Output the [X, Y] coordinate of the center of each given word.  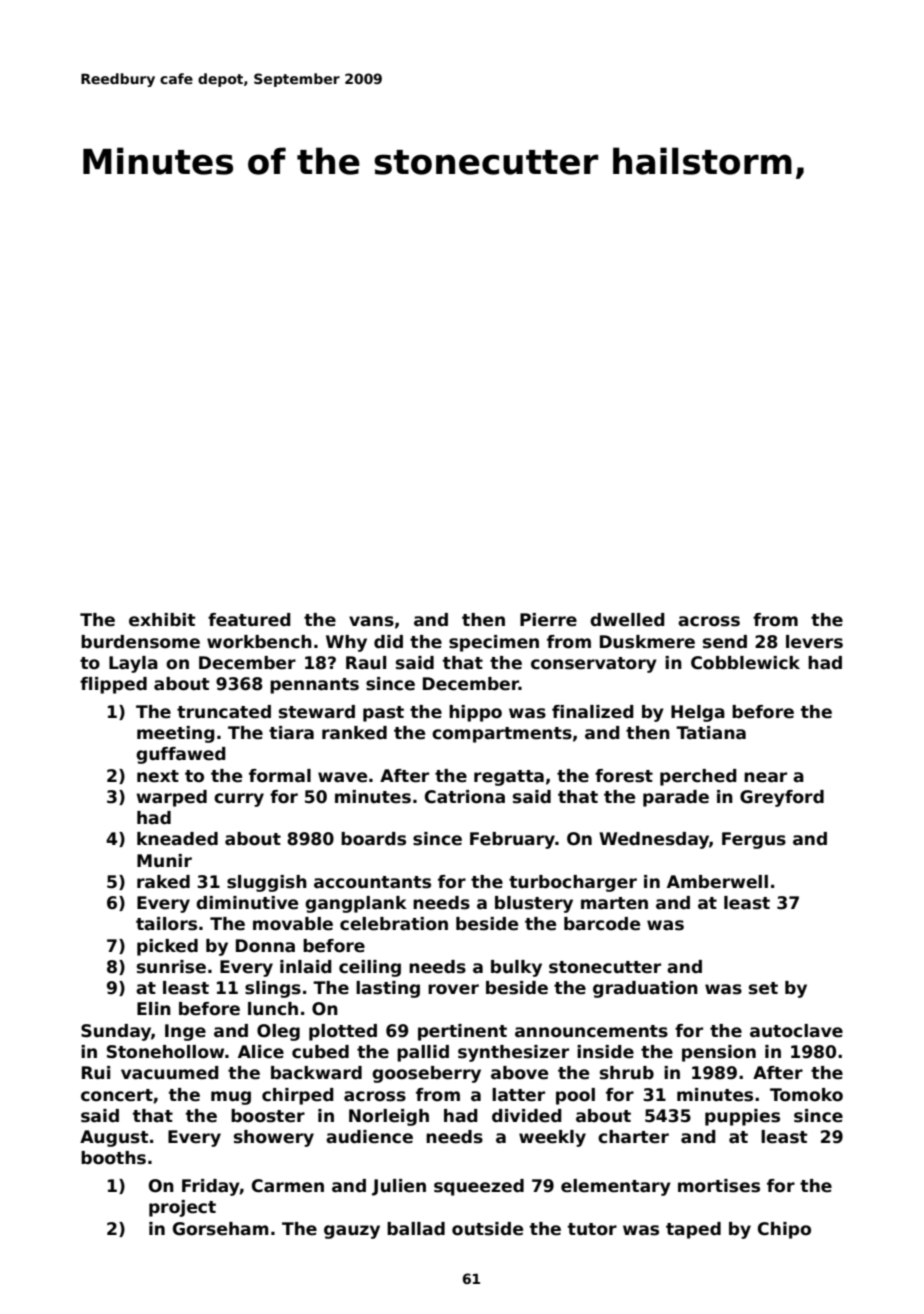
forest [624, 776]
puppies [742, 1117]
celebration [394, 924]
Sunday [116, 1032]
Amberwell [717, 882]
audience [369, 1137]
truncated [224, 712]
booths [113, 1158]
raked [163, 882]
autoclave [796, 1031]
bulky [516, 968]
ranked [354, 733]
